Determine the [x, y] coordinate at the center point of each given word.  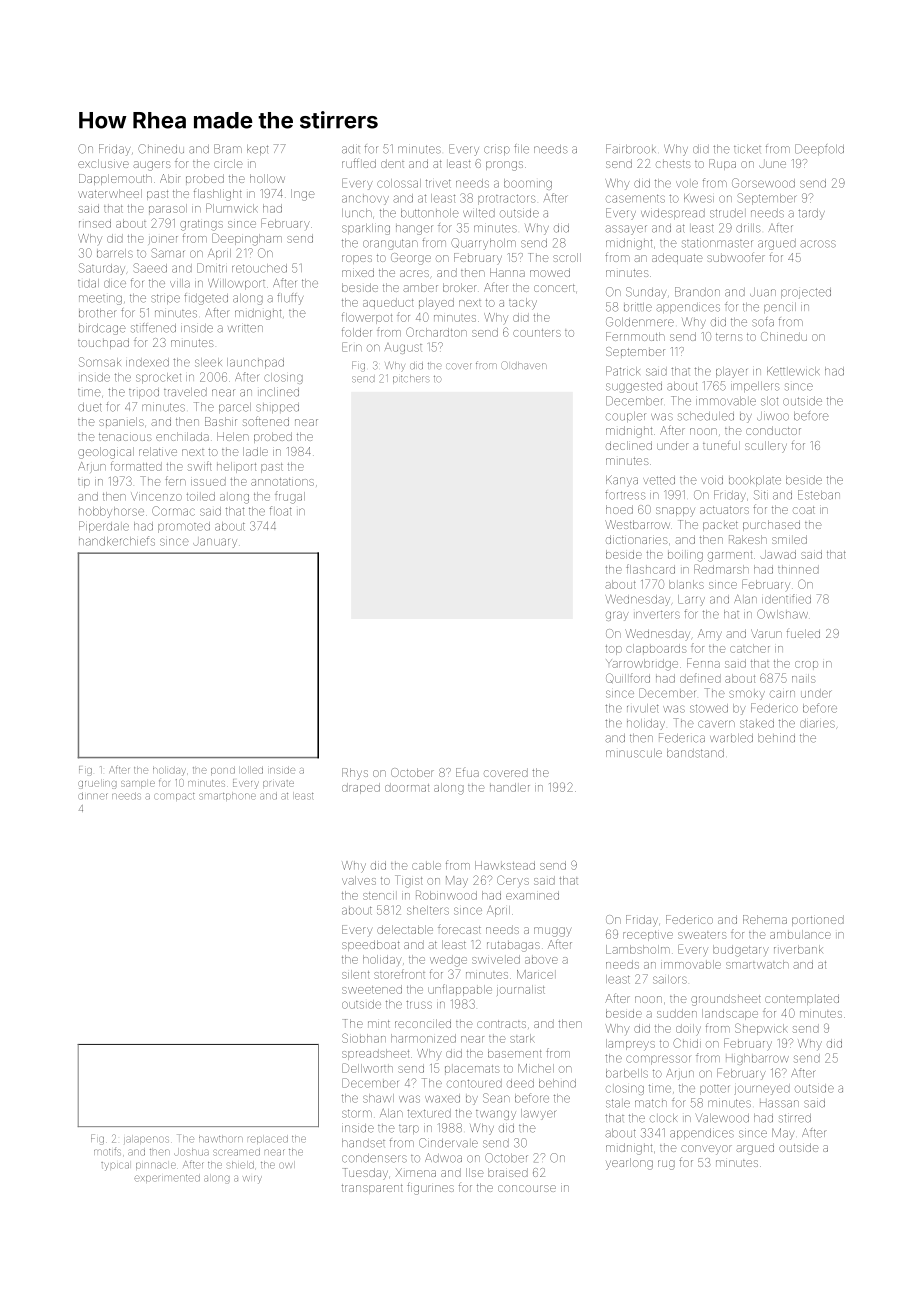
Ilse [474, 1172]
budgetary [741, 951]
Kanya [622, 481]
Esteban [819, 495]
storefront [399, 974]
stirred [795, 1118]
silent [356, 974]
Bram [228, 149]
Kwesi [699, 198]
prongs [504, 166]
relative [158, 451]
